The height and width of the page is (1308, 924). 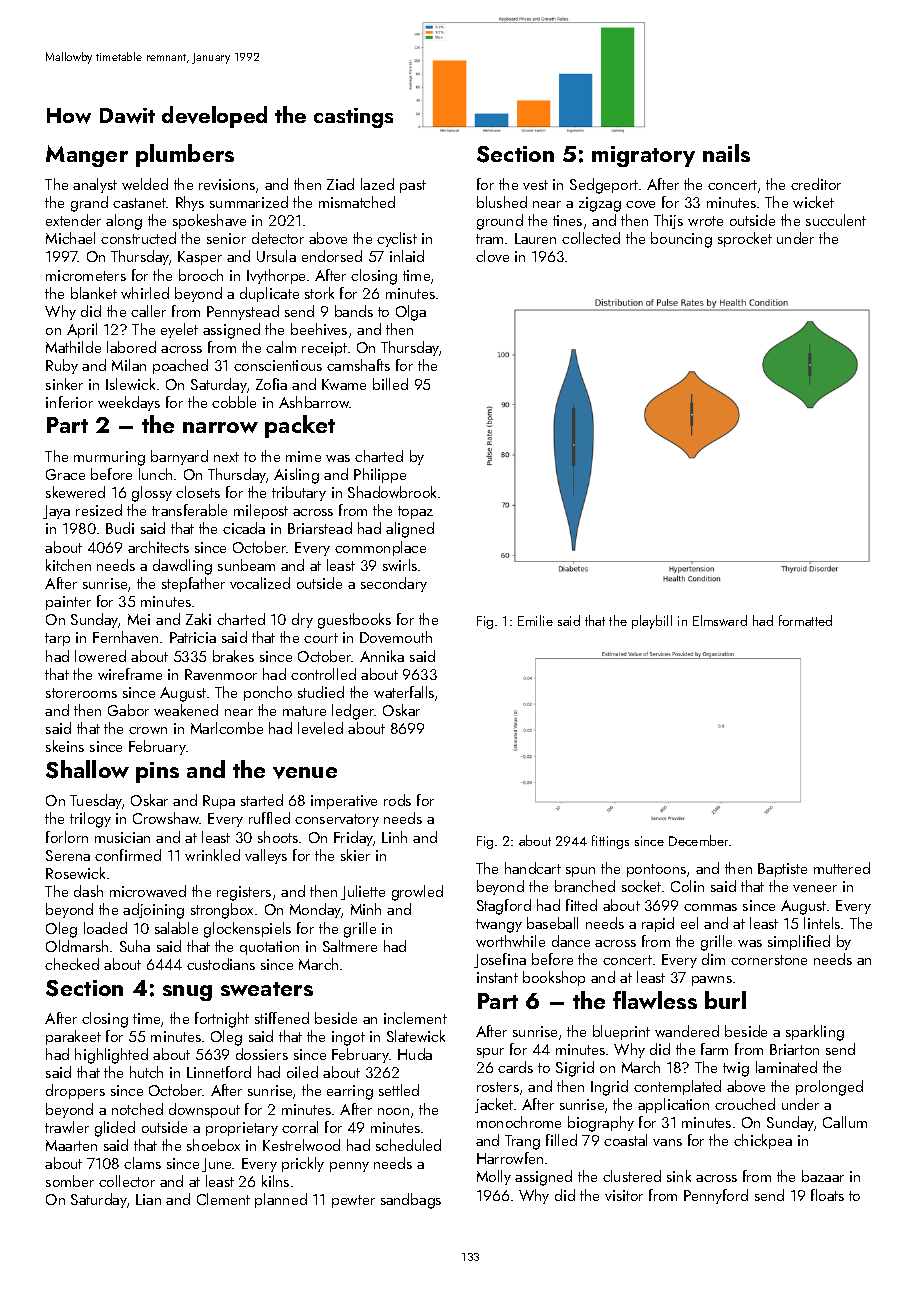 I want to click on biography, so click(x=601, y=1124).
